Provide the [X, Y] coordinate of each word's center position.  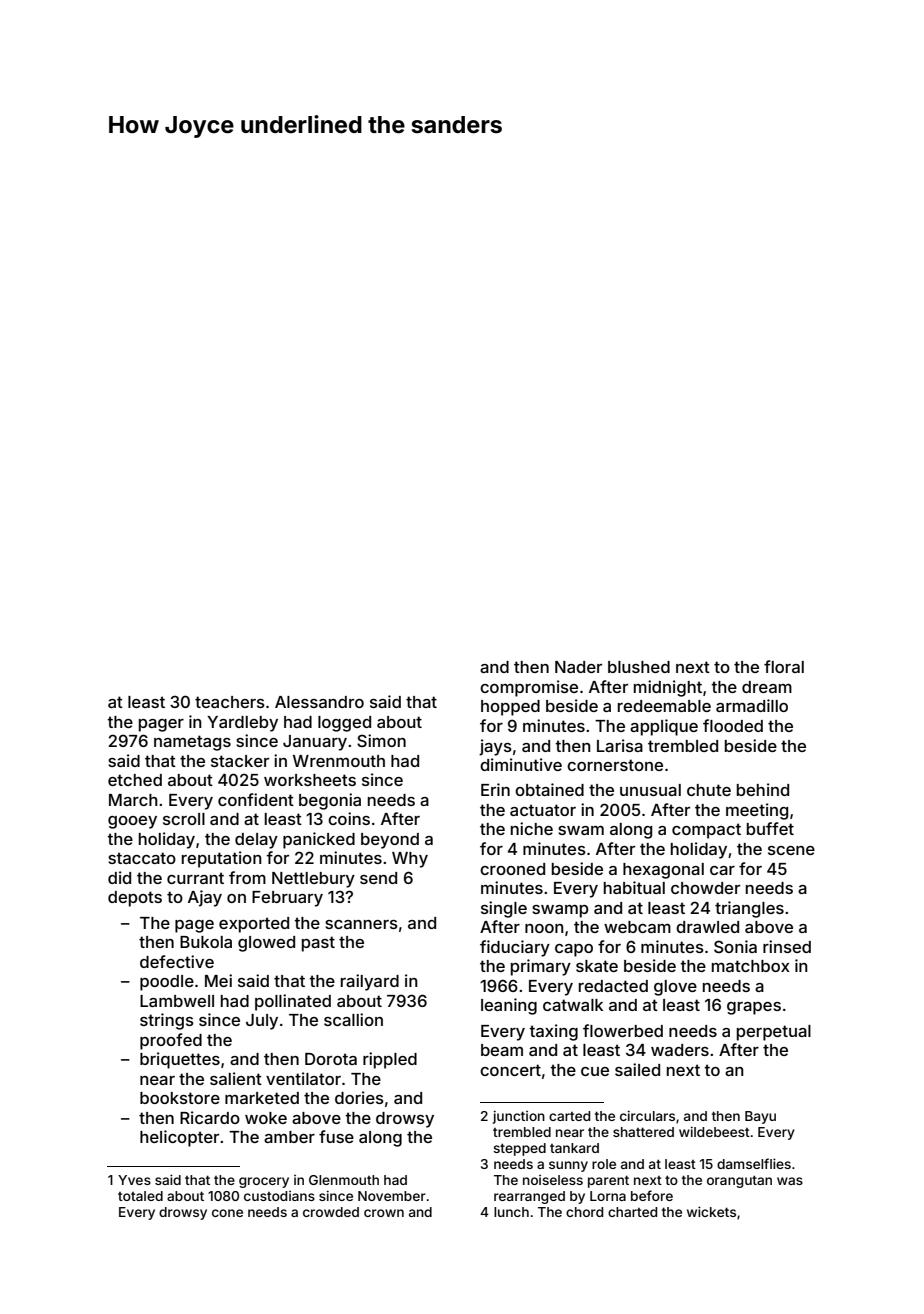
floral [784, 666]
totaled [140, 1196]
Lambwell [177, 1001]
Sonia [735, 946]
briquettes [180, 1060]
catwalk [573, 1005]
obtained [549, 789]
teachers [230, 702]
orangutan [739, 1182]
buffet [770, 828]
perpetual [774, 1033]
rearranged [529, 1197]
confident [256, 799]
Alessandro [319, 702]
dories [359, 1097]
